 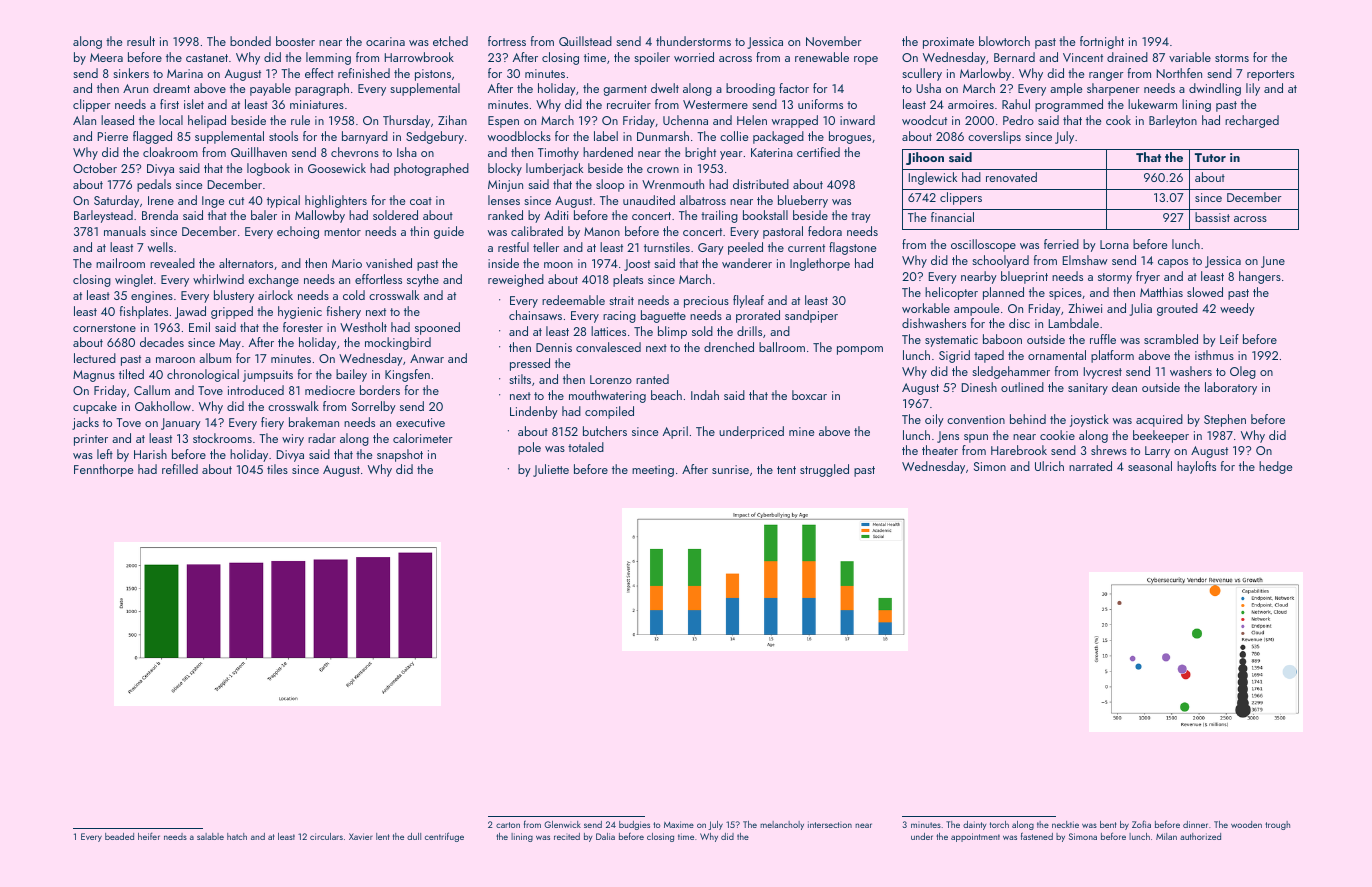 What do you see at coordinates (222, 438) in the screenshot?
I see `stockrooms` at bounding box center [222, 438].
